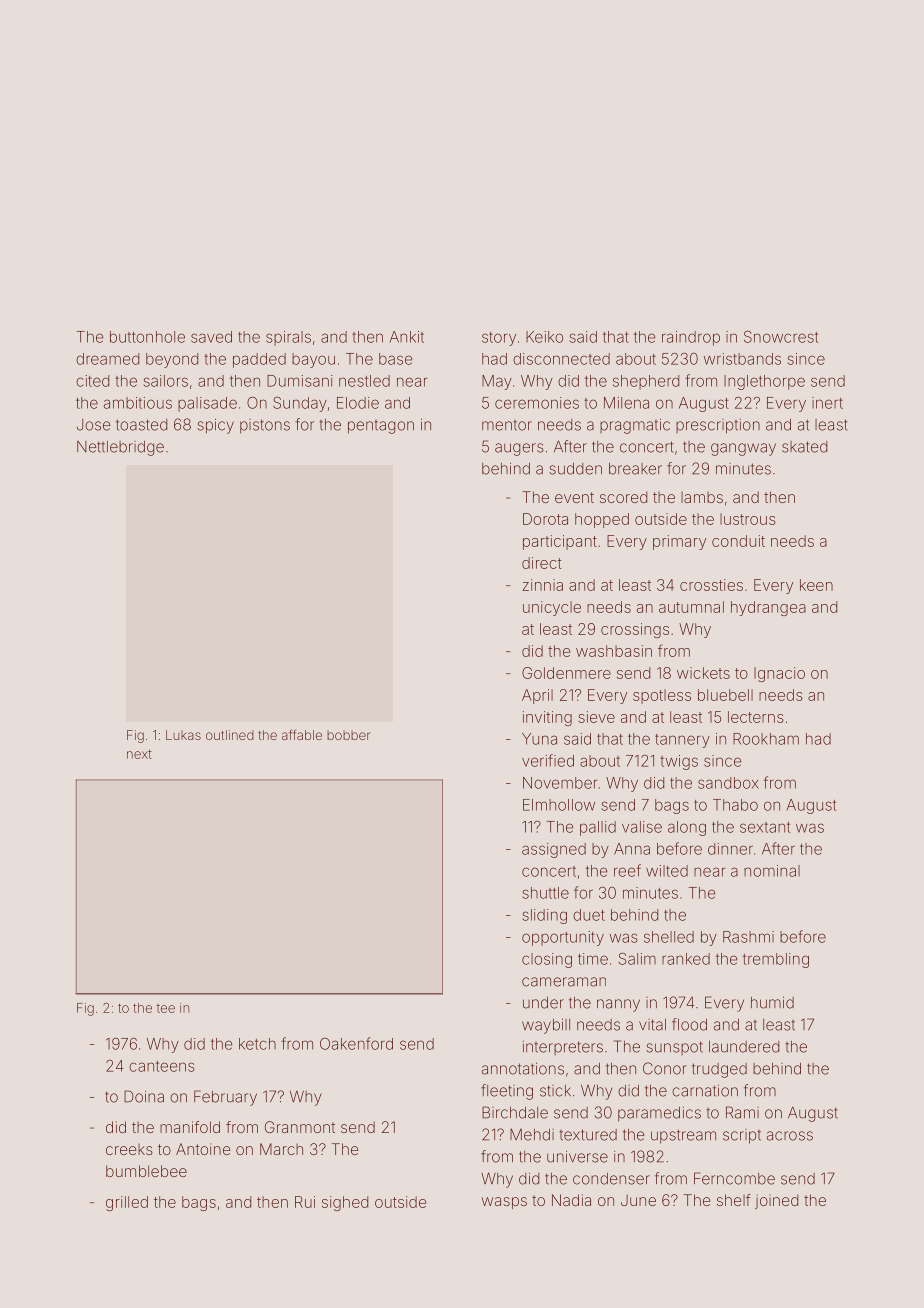  Describe the element at coordinates (127, 1203) in the screenshot. I see `grilled` at that location.
